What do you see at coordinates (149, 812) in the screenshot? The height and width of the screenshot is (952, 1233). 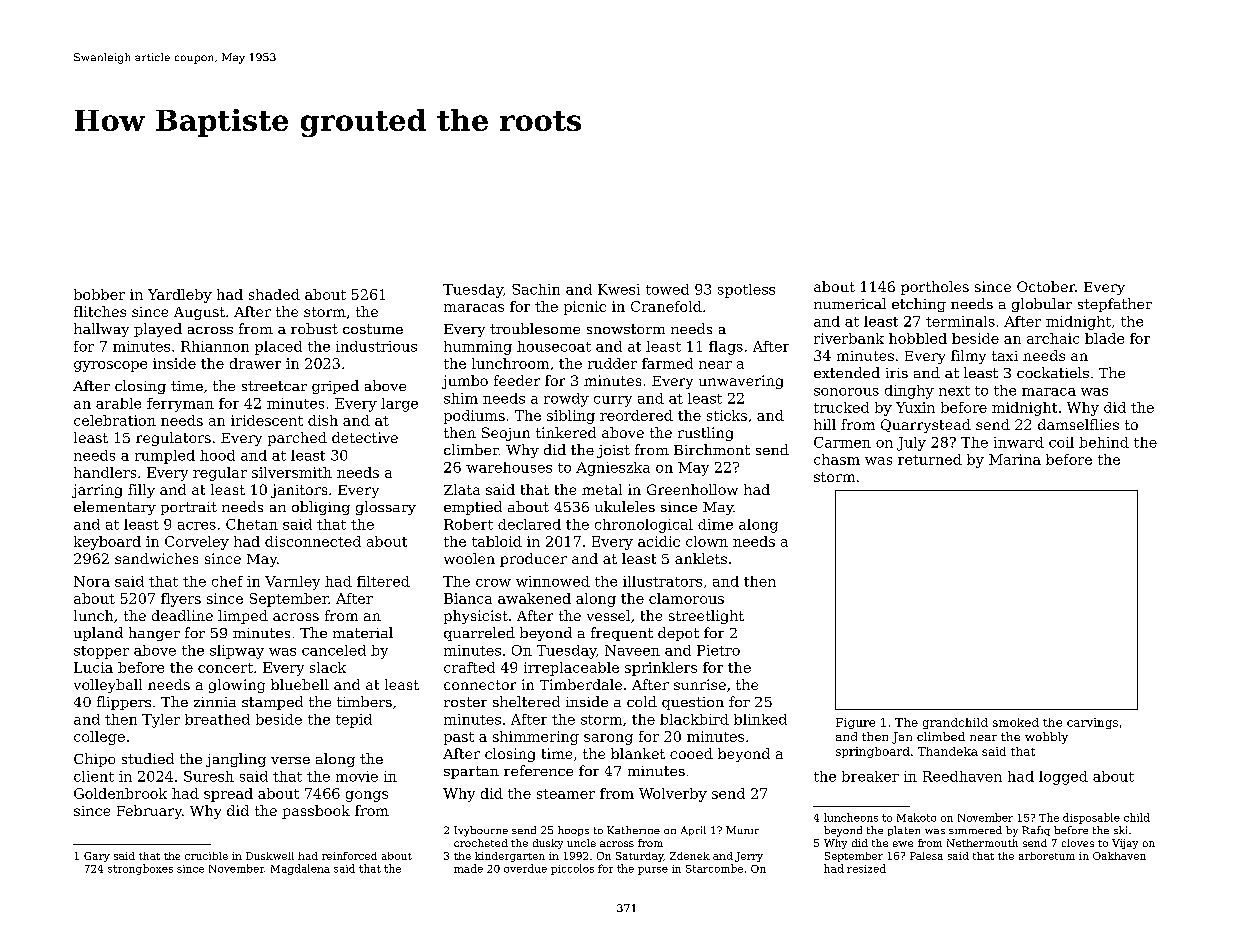 I see `February` at bounding box center [149, 812].
